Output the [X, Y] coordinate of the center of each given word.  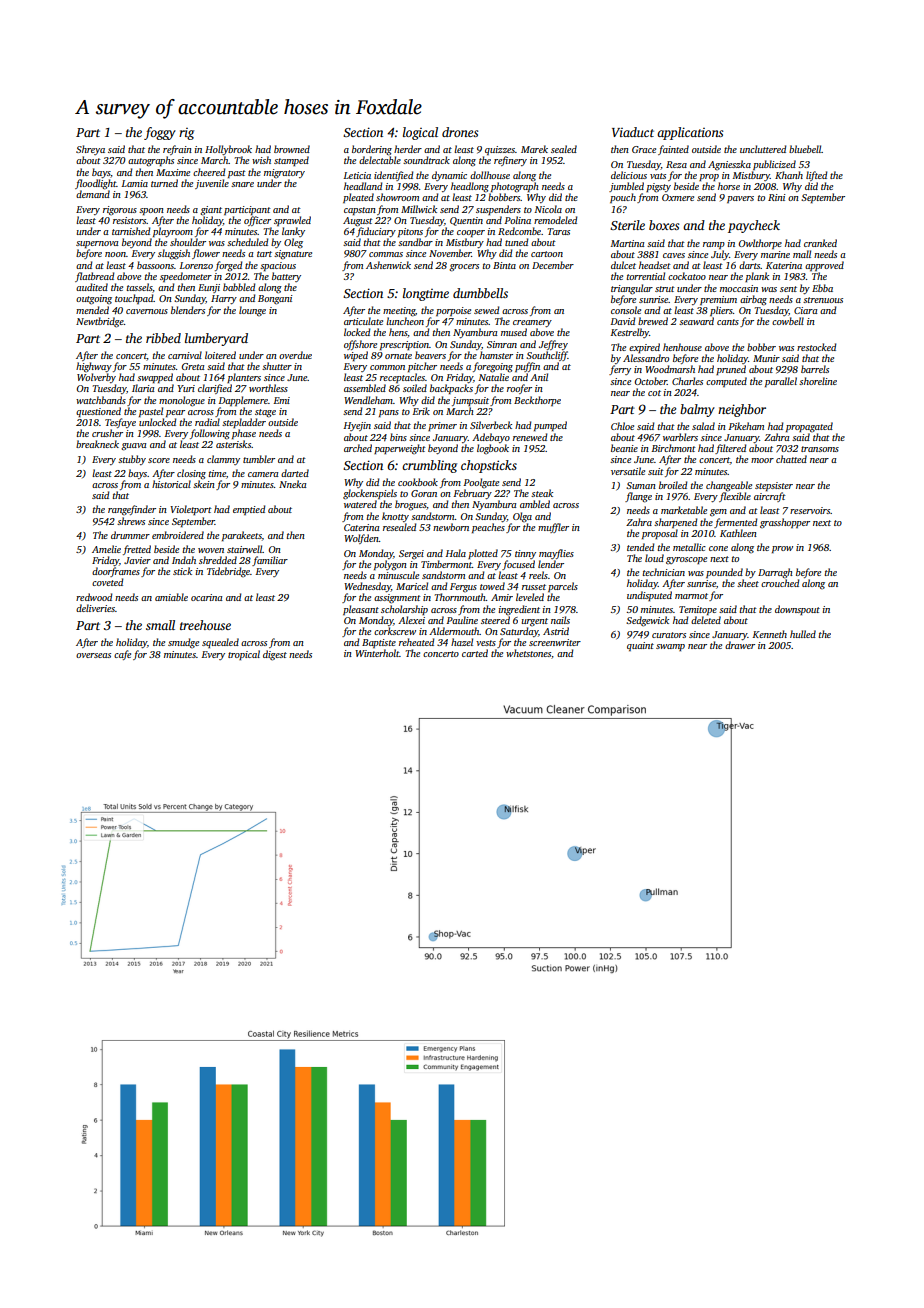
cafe [122, 655]
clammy [223, 460]
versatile [628, 471]
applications [690, 133]
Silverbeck [491, 425]
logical [420, 133]
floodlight [95, 184]
